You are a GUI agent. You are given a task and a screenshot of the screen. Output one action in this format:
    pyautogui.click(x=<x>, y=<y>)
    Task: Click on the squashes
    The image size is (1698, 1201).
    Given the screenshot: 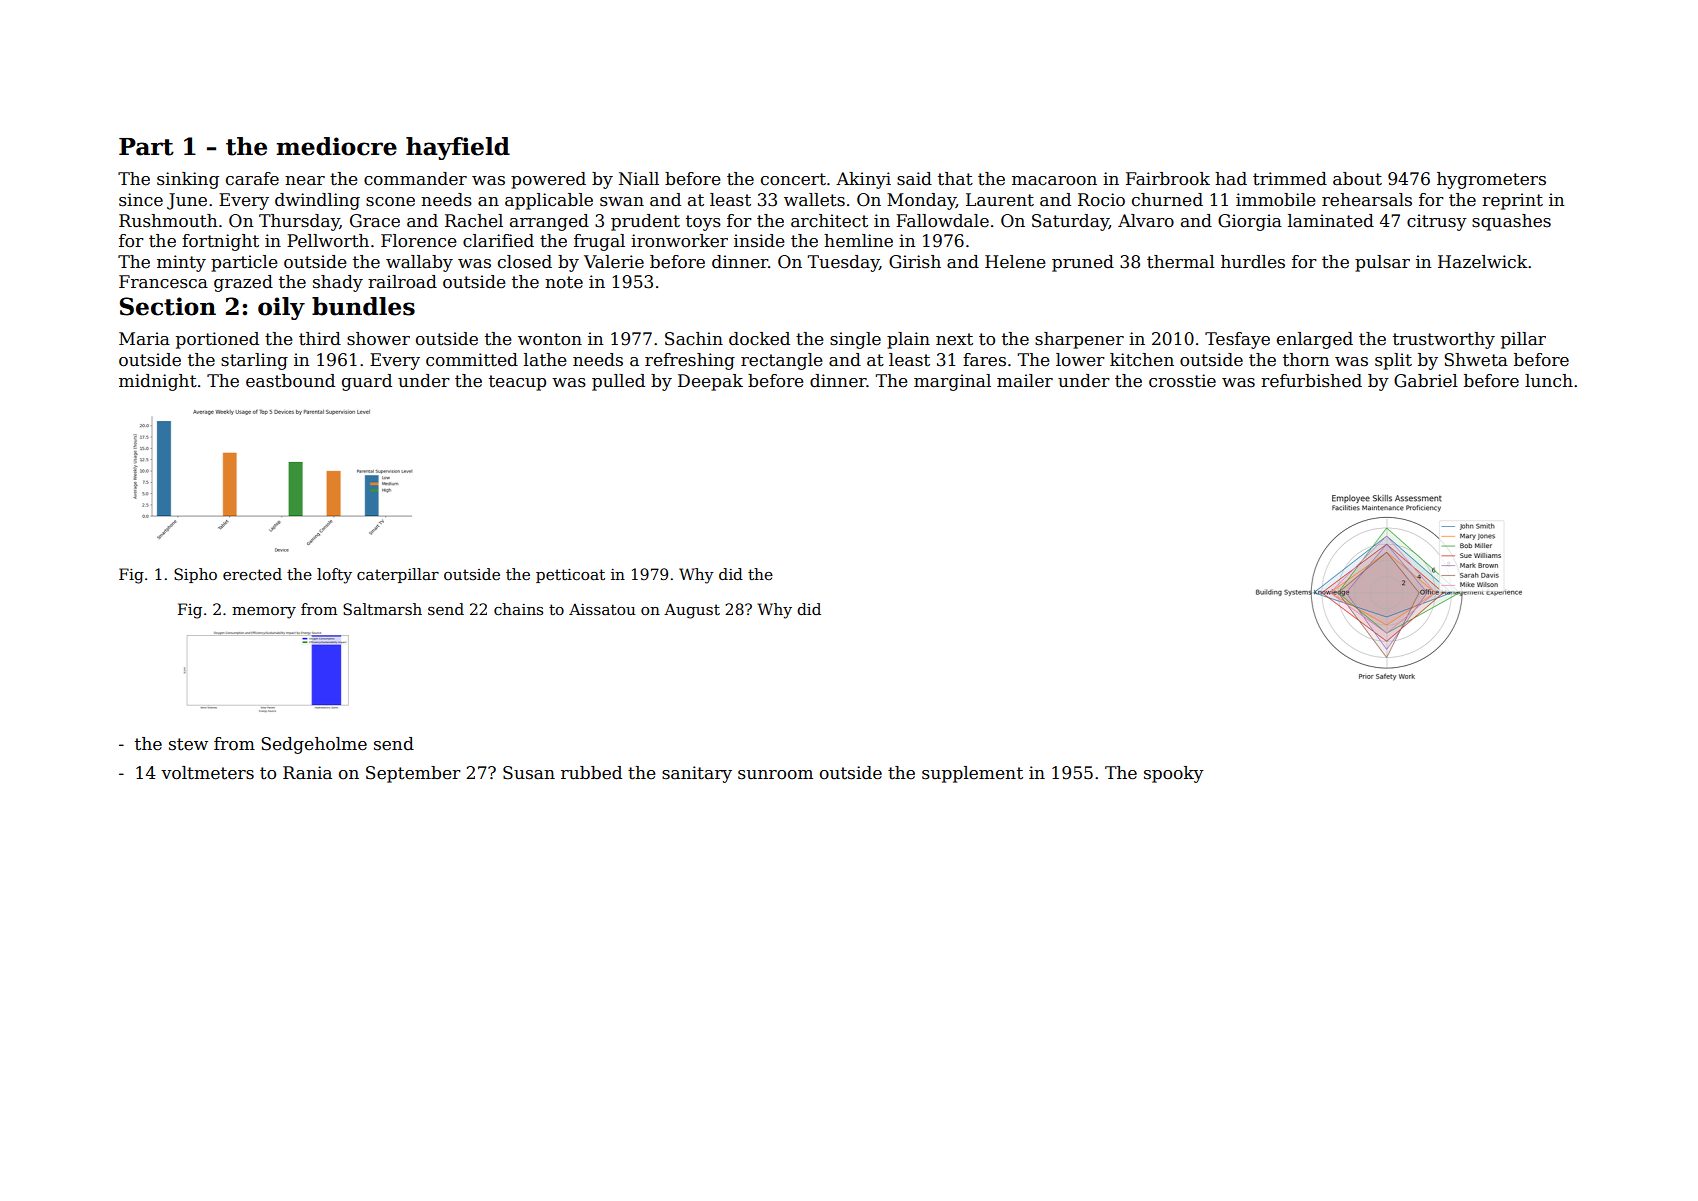 What is the action you would take?
    pyautogui.click(x=1511, y=222)
